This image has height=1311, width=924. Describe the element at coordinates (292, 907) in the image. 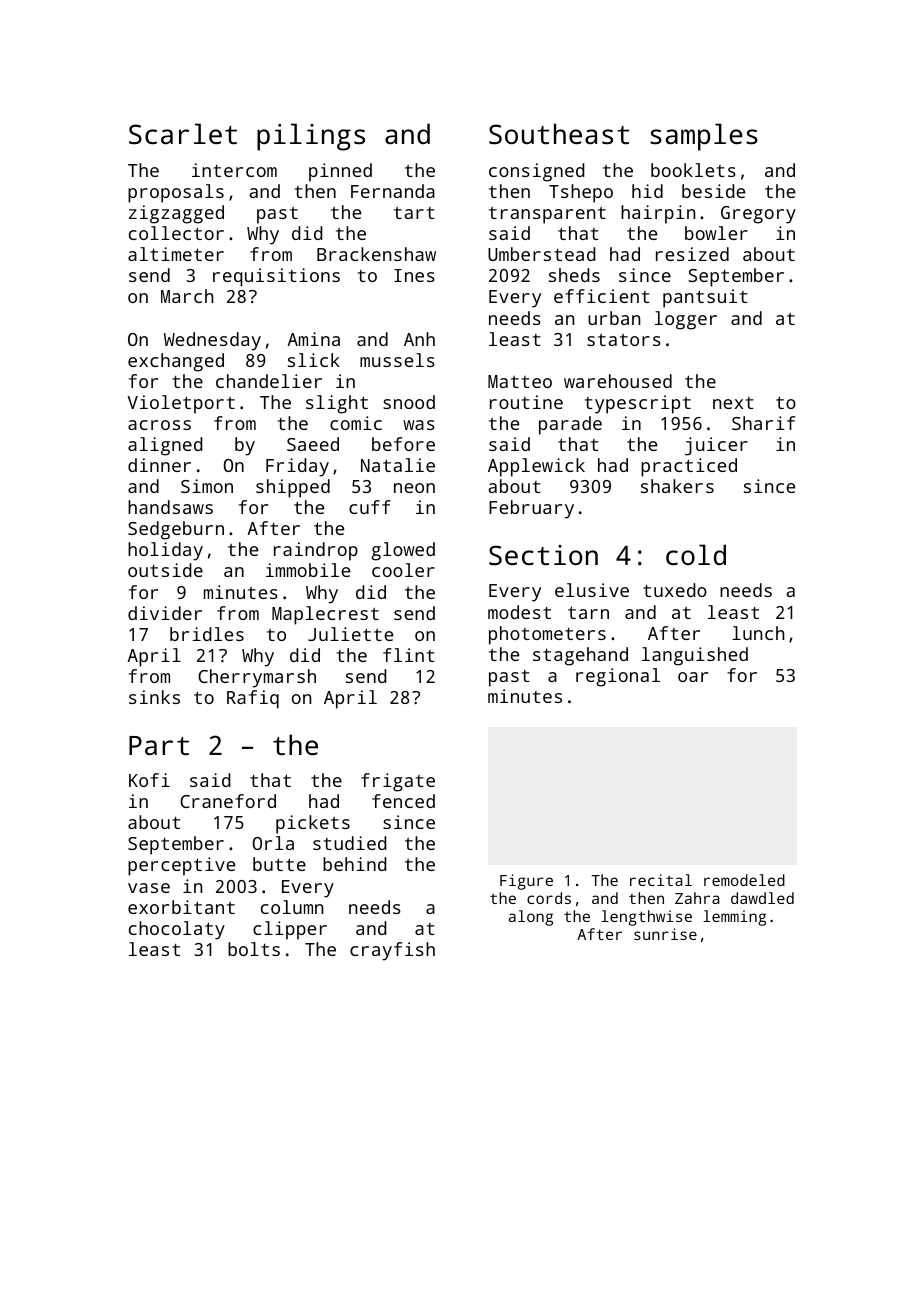

I see `column` at that location.
